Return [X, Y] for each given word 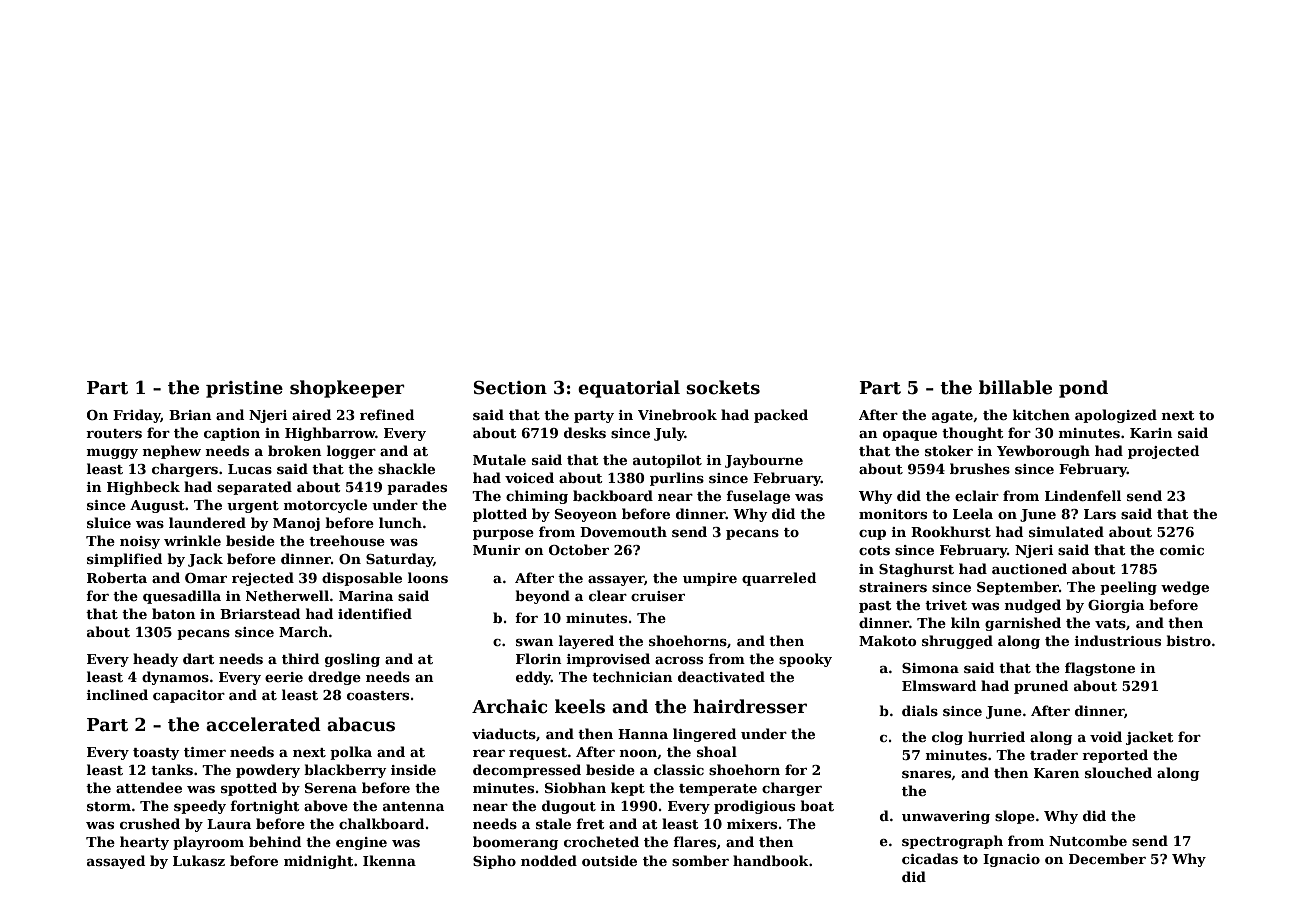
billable [1015, 387]
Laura [229, 824]
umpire [710, 579]
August [157, 506]
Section [510, 387]
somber [700, 860]
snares [926, 774]
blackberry [345, 771]
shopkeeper [347, 389]
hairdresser [750, 706]
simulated [1066, 531]
